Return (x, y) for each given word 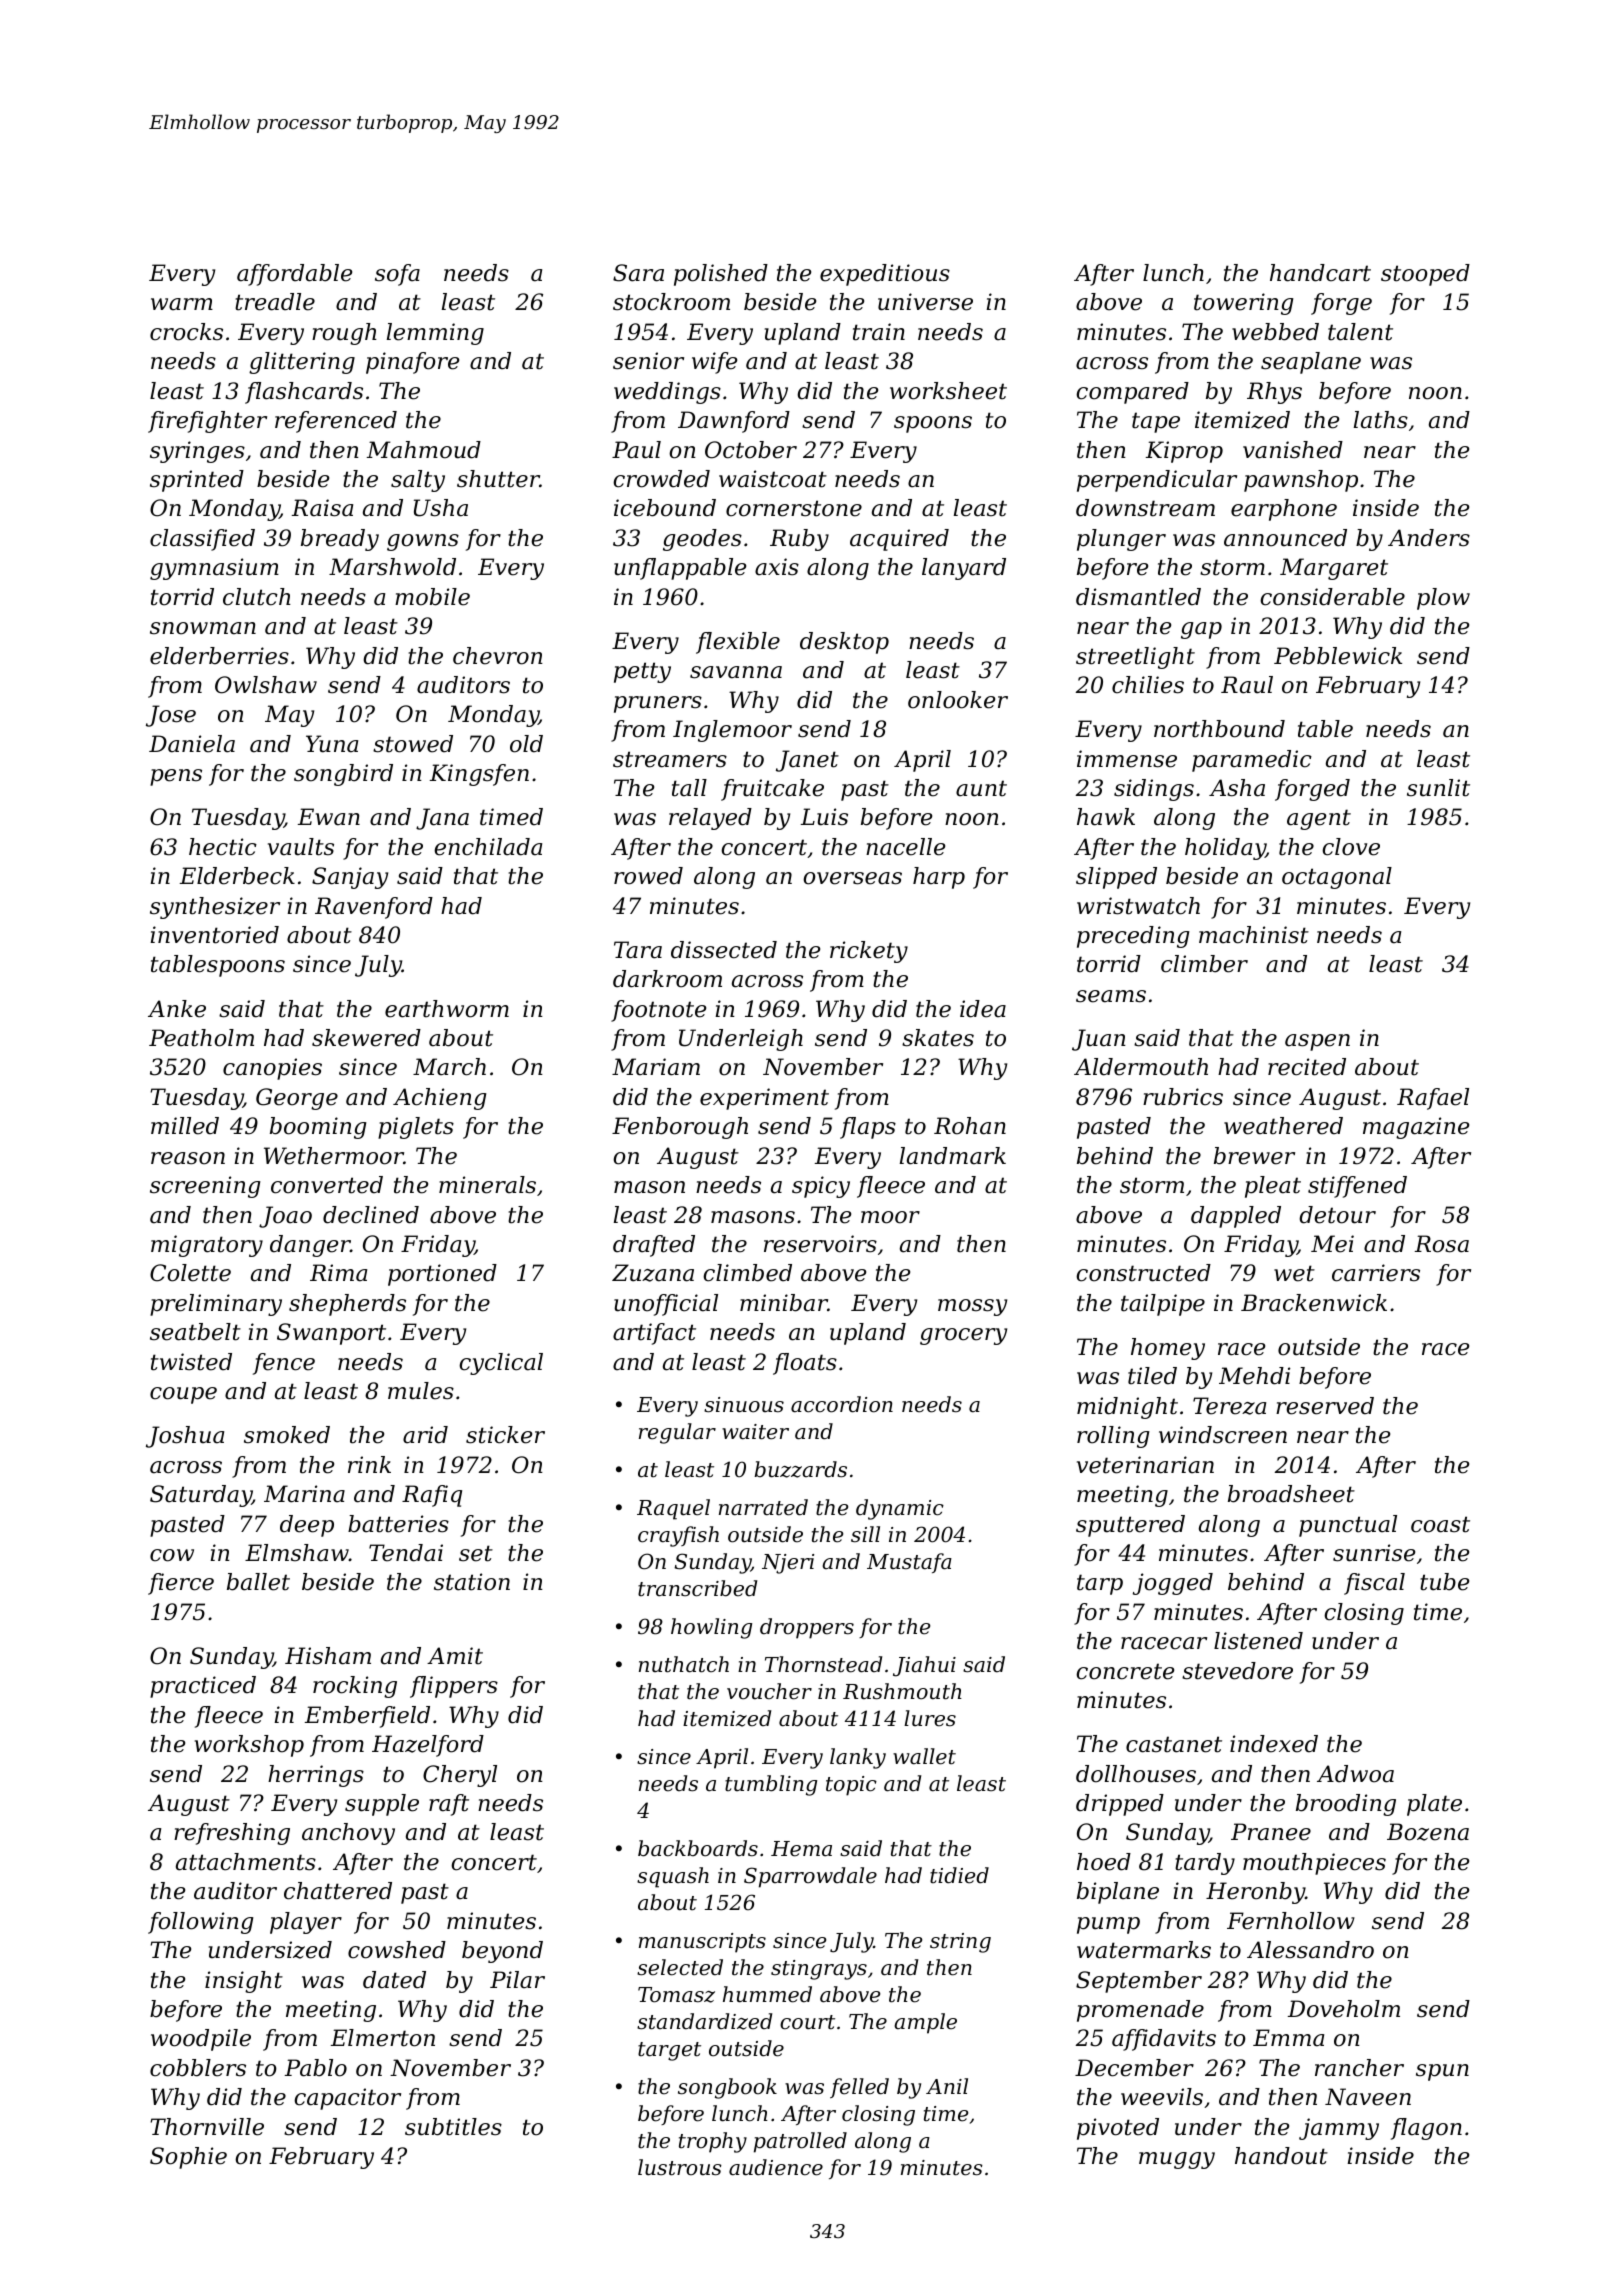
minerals (487, 1185)
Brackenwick (1314, 1303)
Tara (638, 950)
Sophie (188, 2158)
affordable (294, 275)
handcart (1320, 273)
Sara (638, 273)
